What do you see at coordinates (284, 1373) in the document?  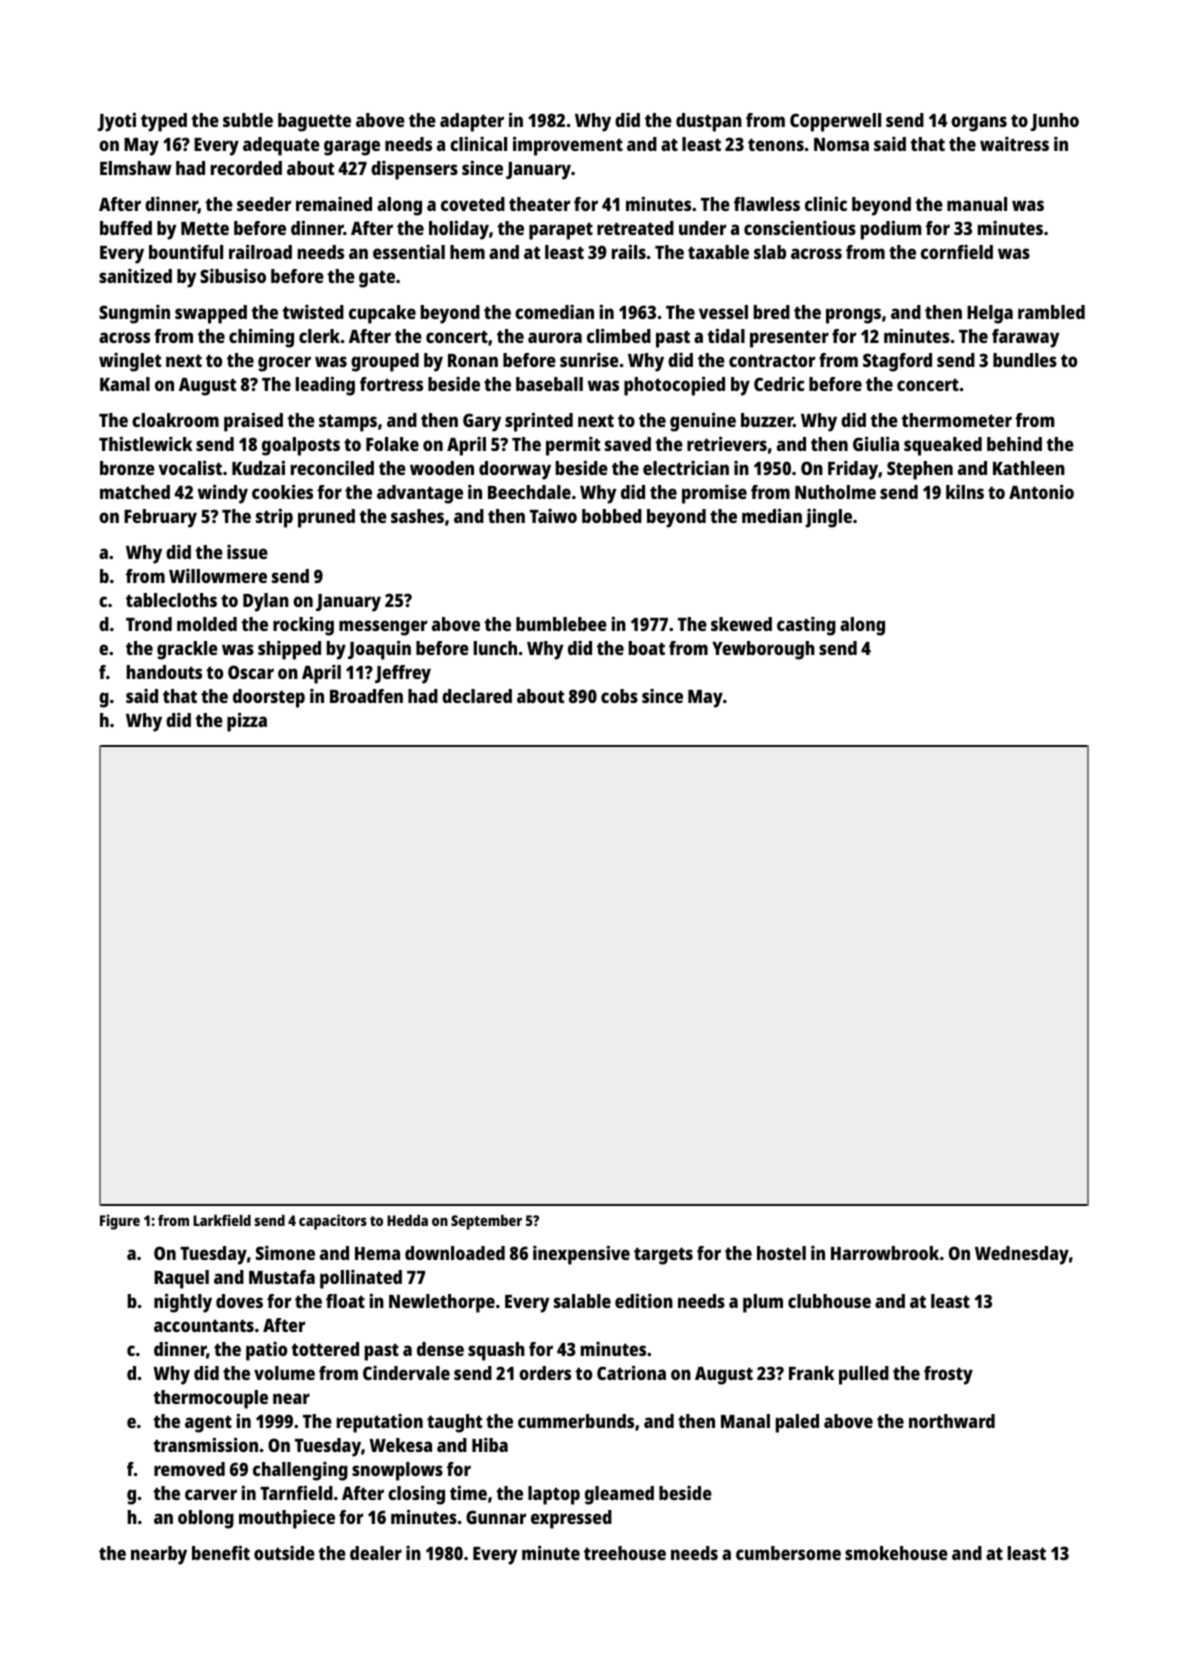 I see `volume` at bounding box center [284, 1373].
